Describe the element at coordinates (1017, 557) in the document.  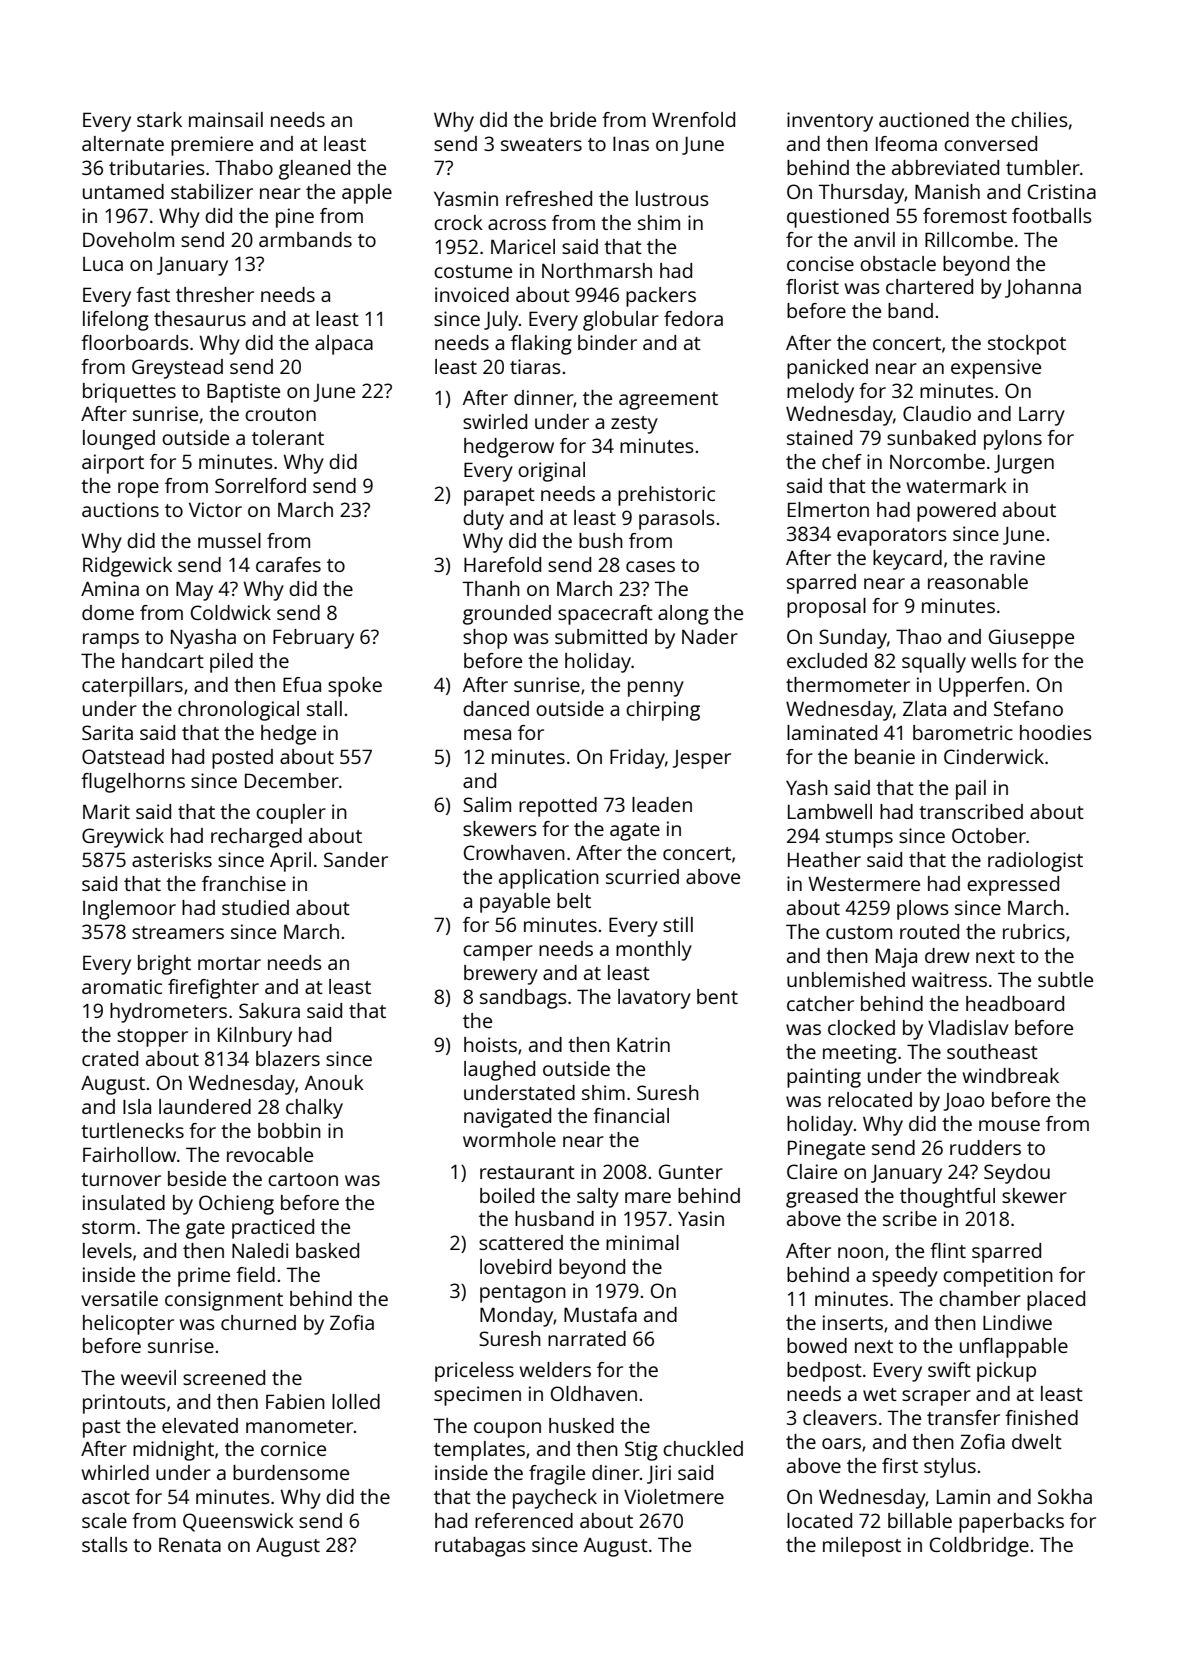
I see `ravine` at that location.
